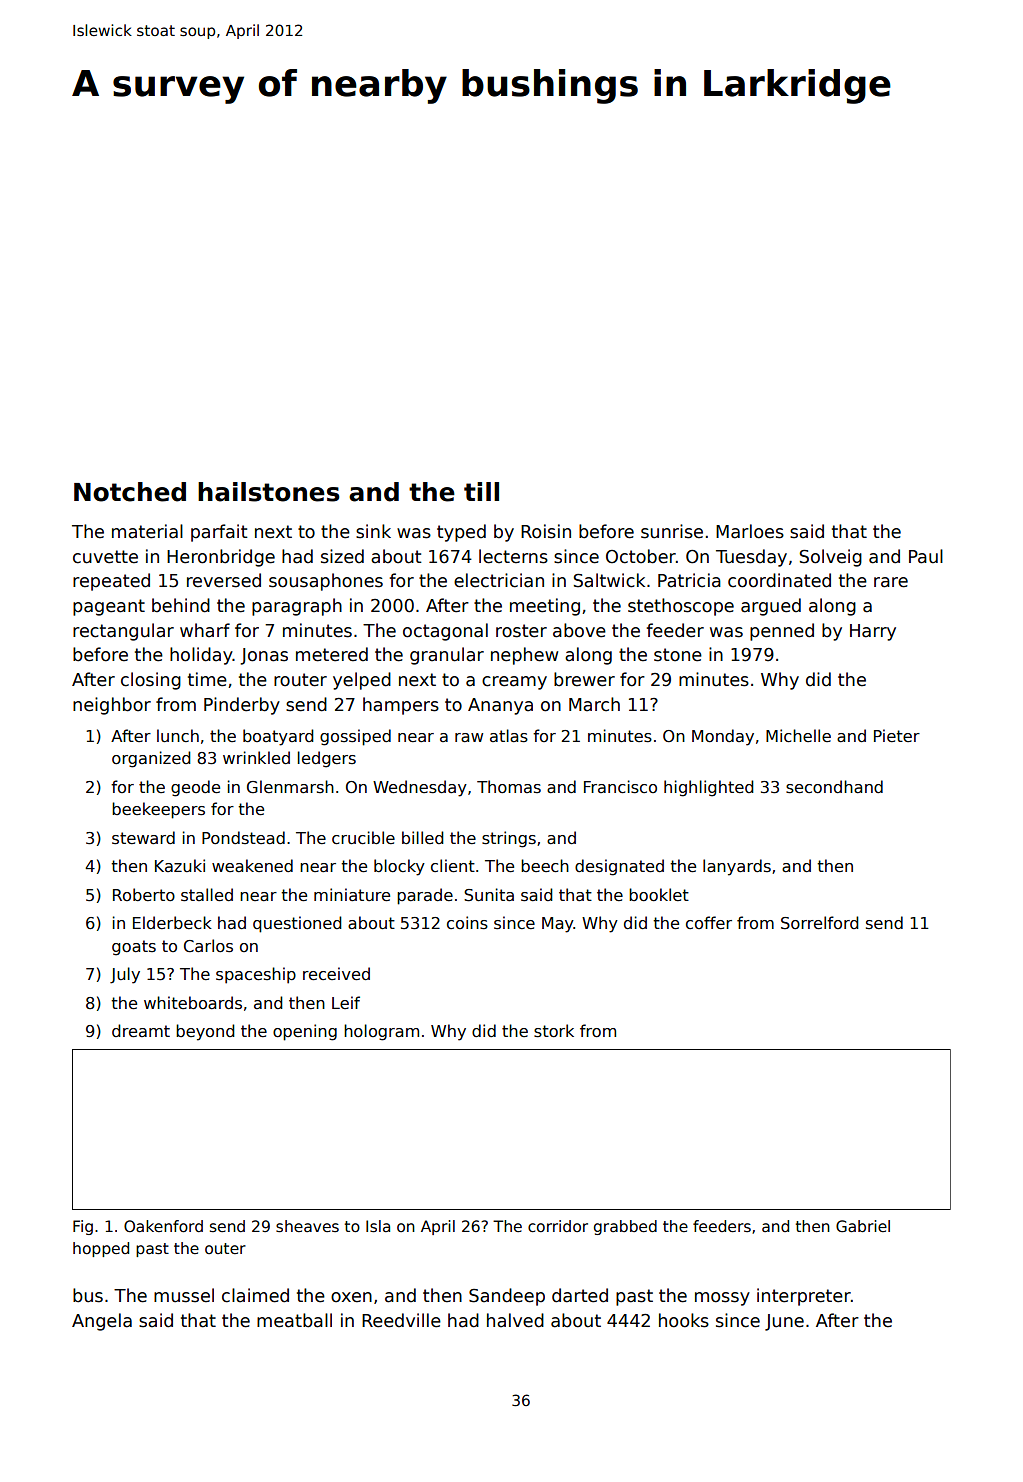 The width and height of the page is (1023, 1482). I want to click on Wednesday, so click(420, 788).
